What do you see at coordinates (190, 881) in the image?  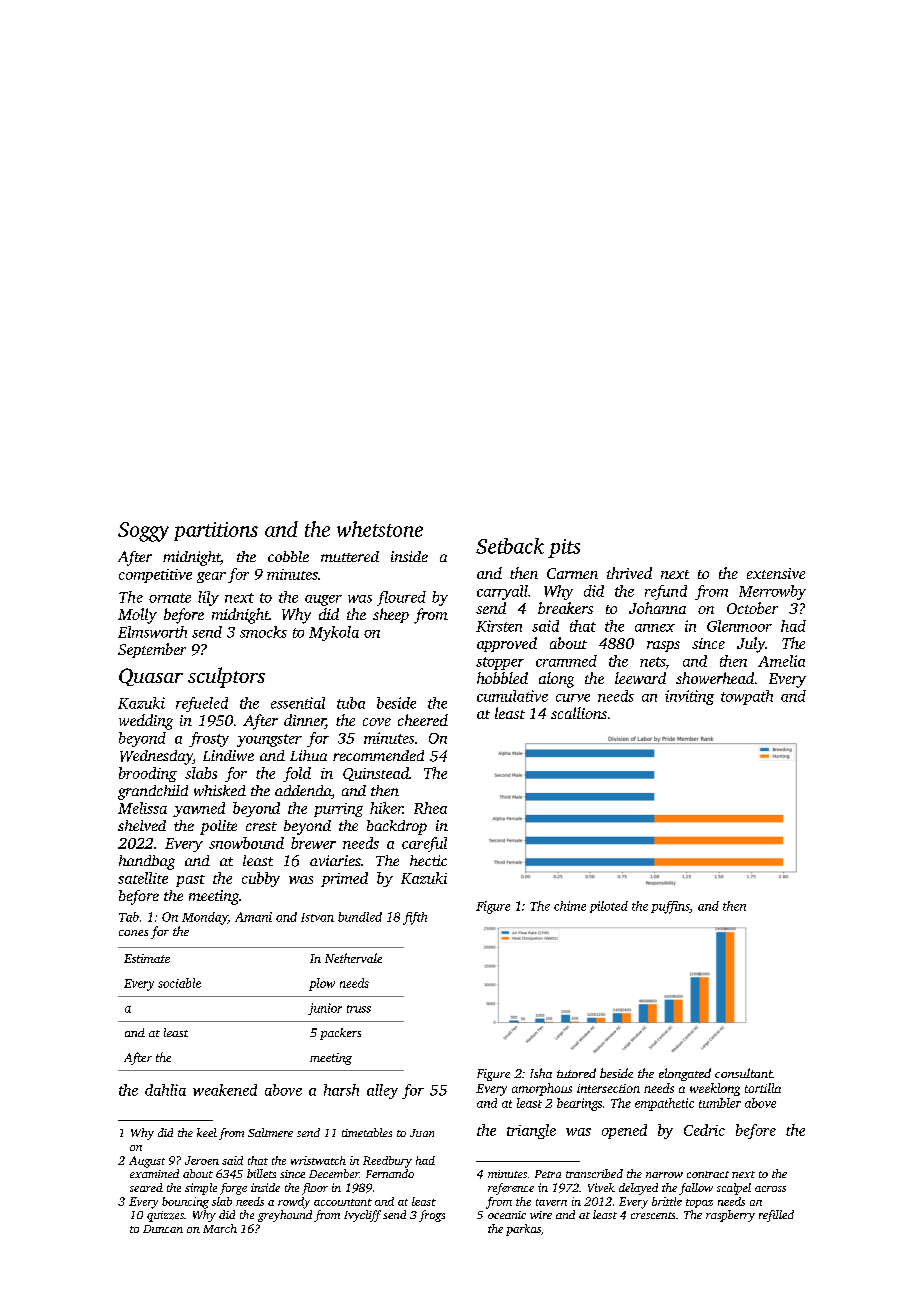 I see `past` at bounding box center [190, 881].
